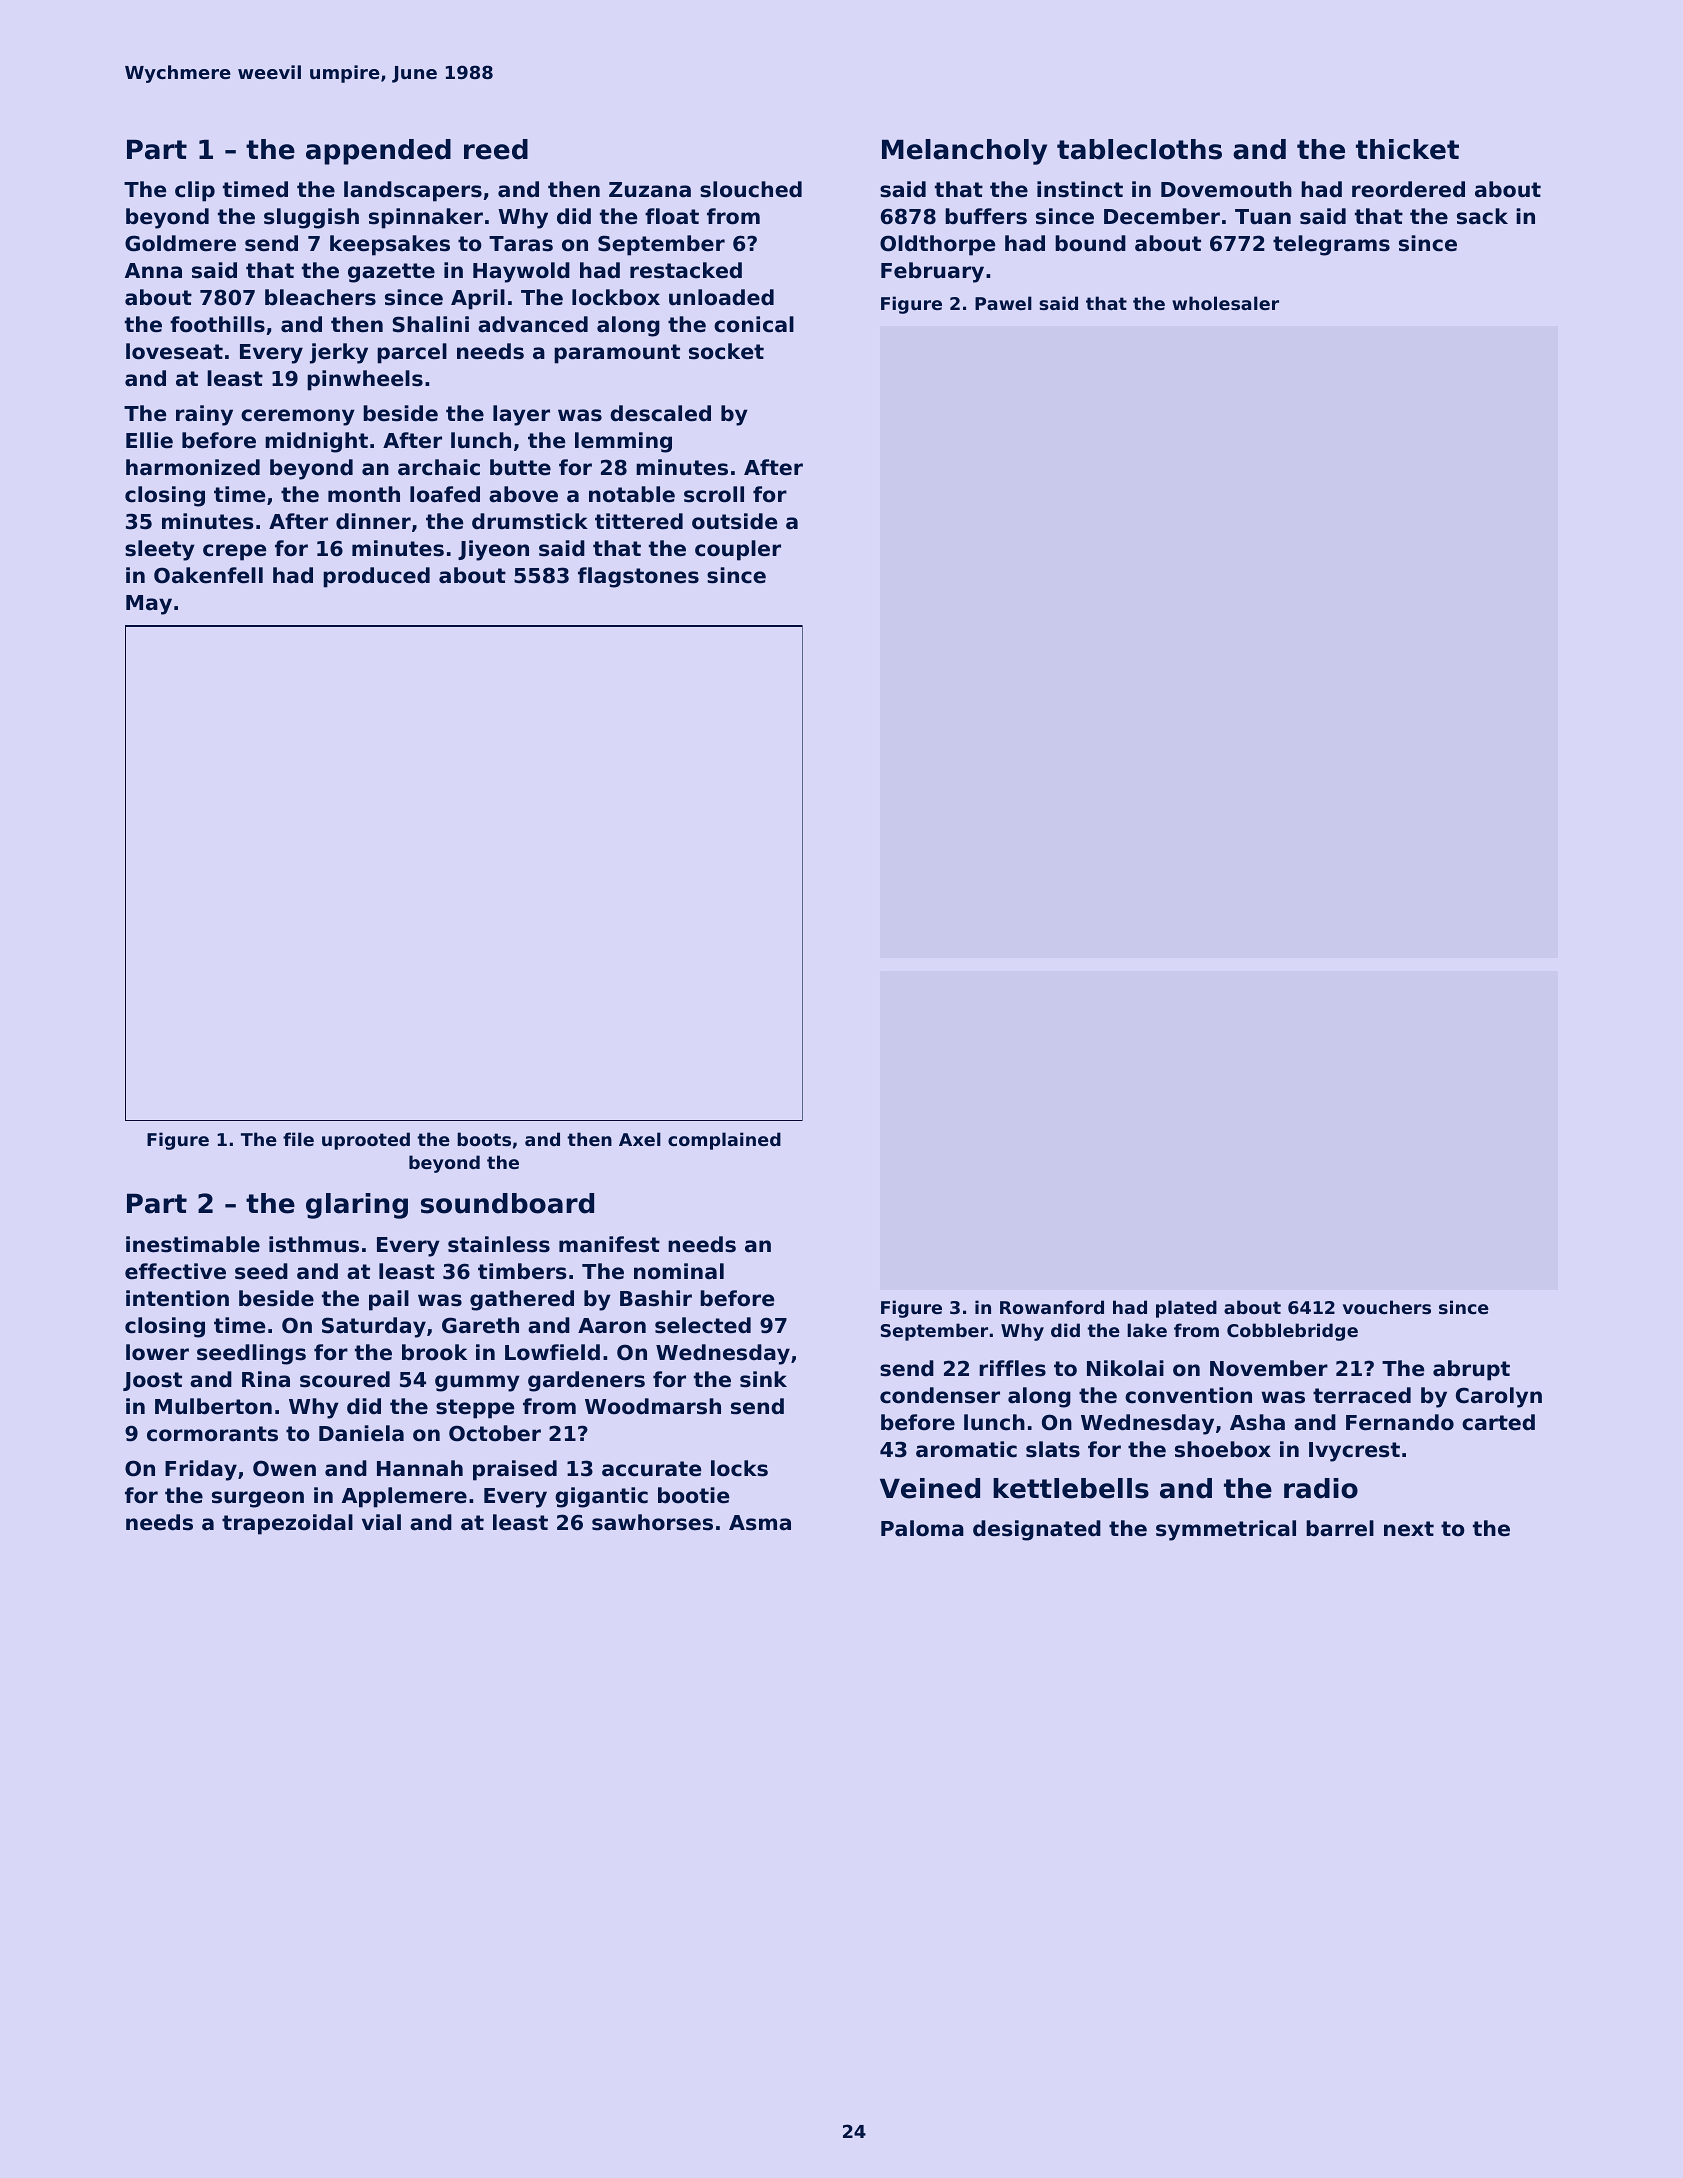 This screenshot has height=2178, width=1683. What do you see at coordinates (493, 550) in the screenshot?
I see `Jiyeon` at bounding box center [493, 550].
